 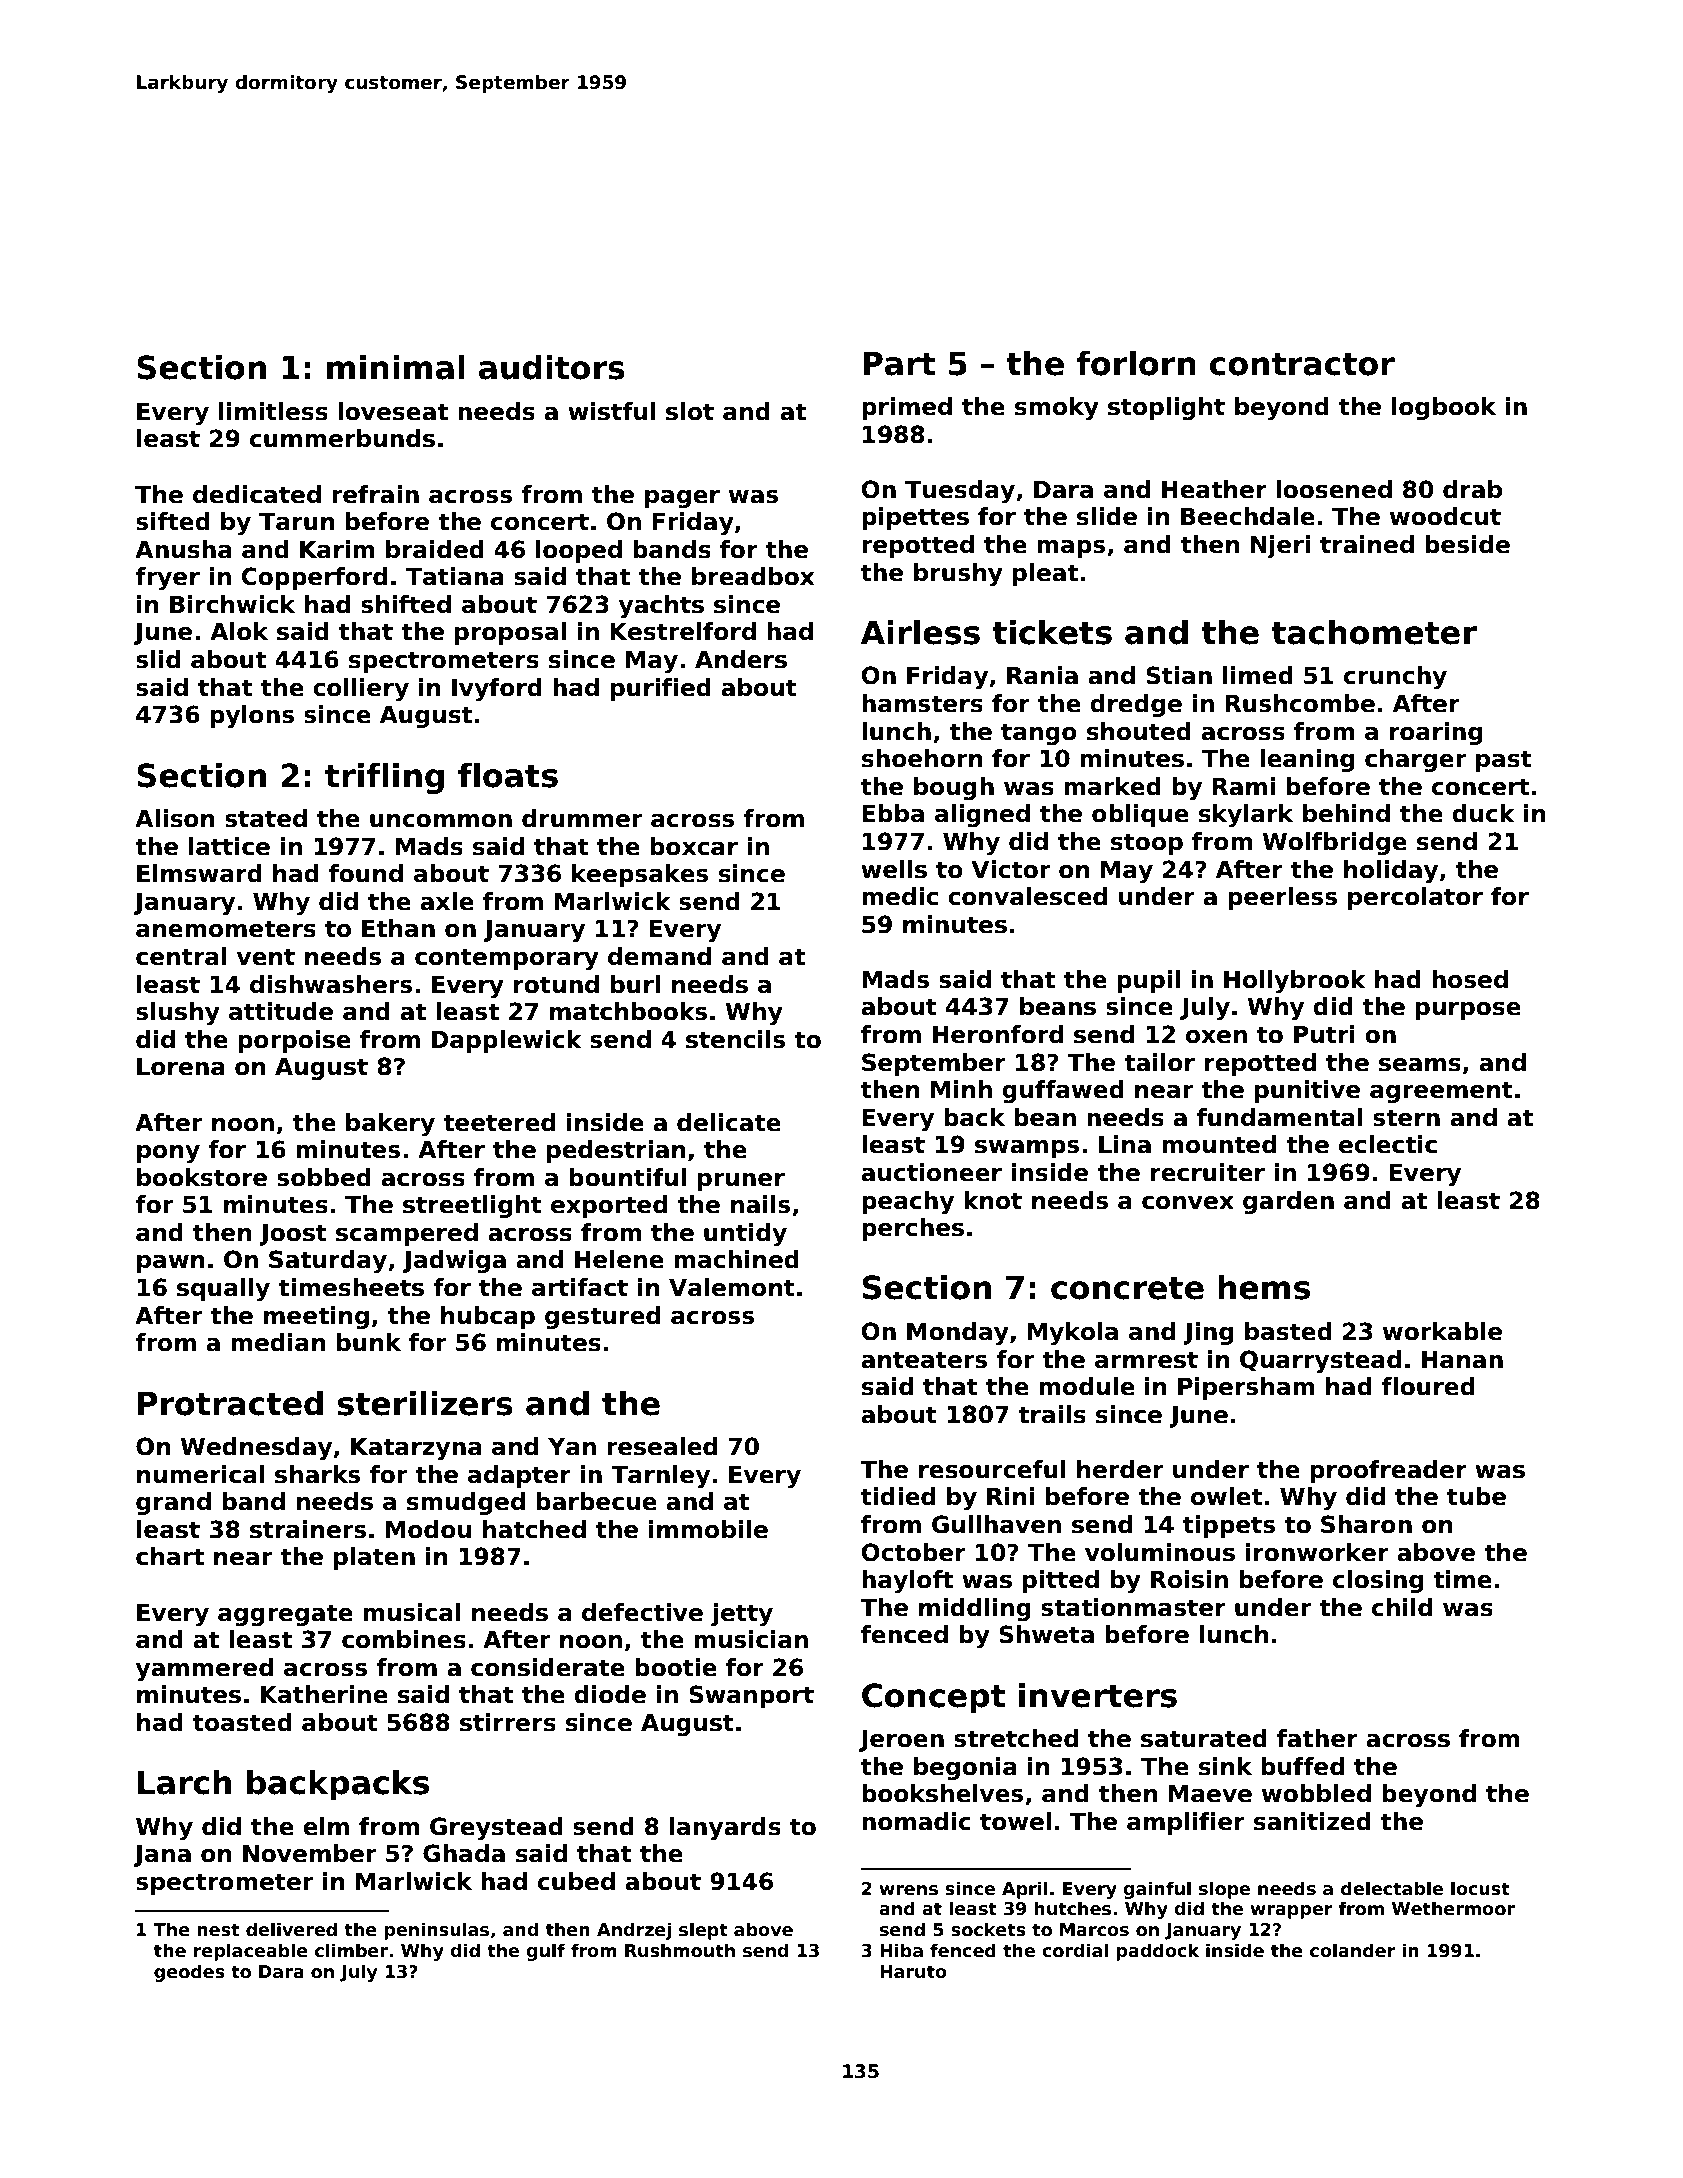 I want to click on oxen, so click(x=1216, y=1037).
